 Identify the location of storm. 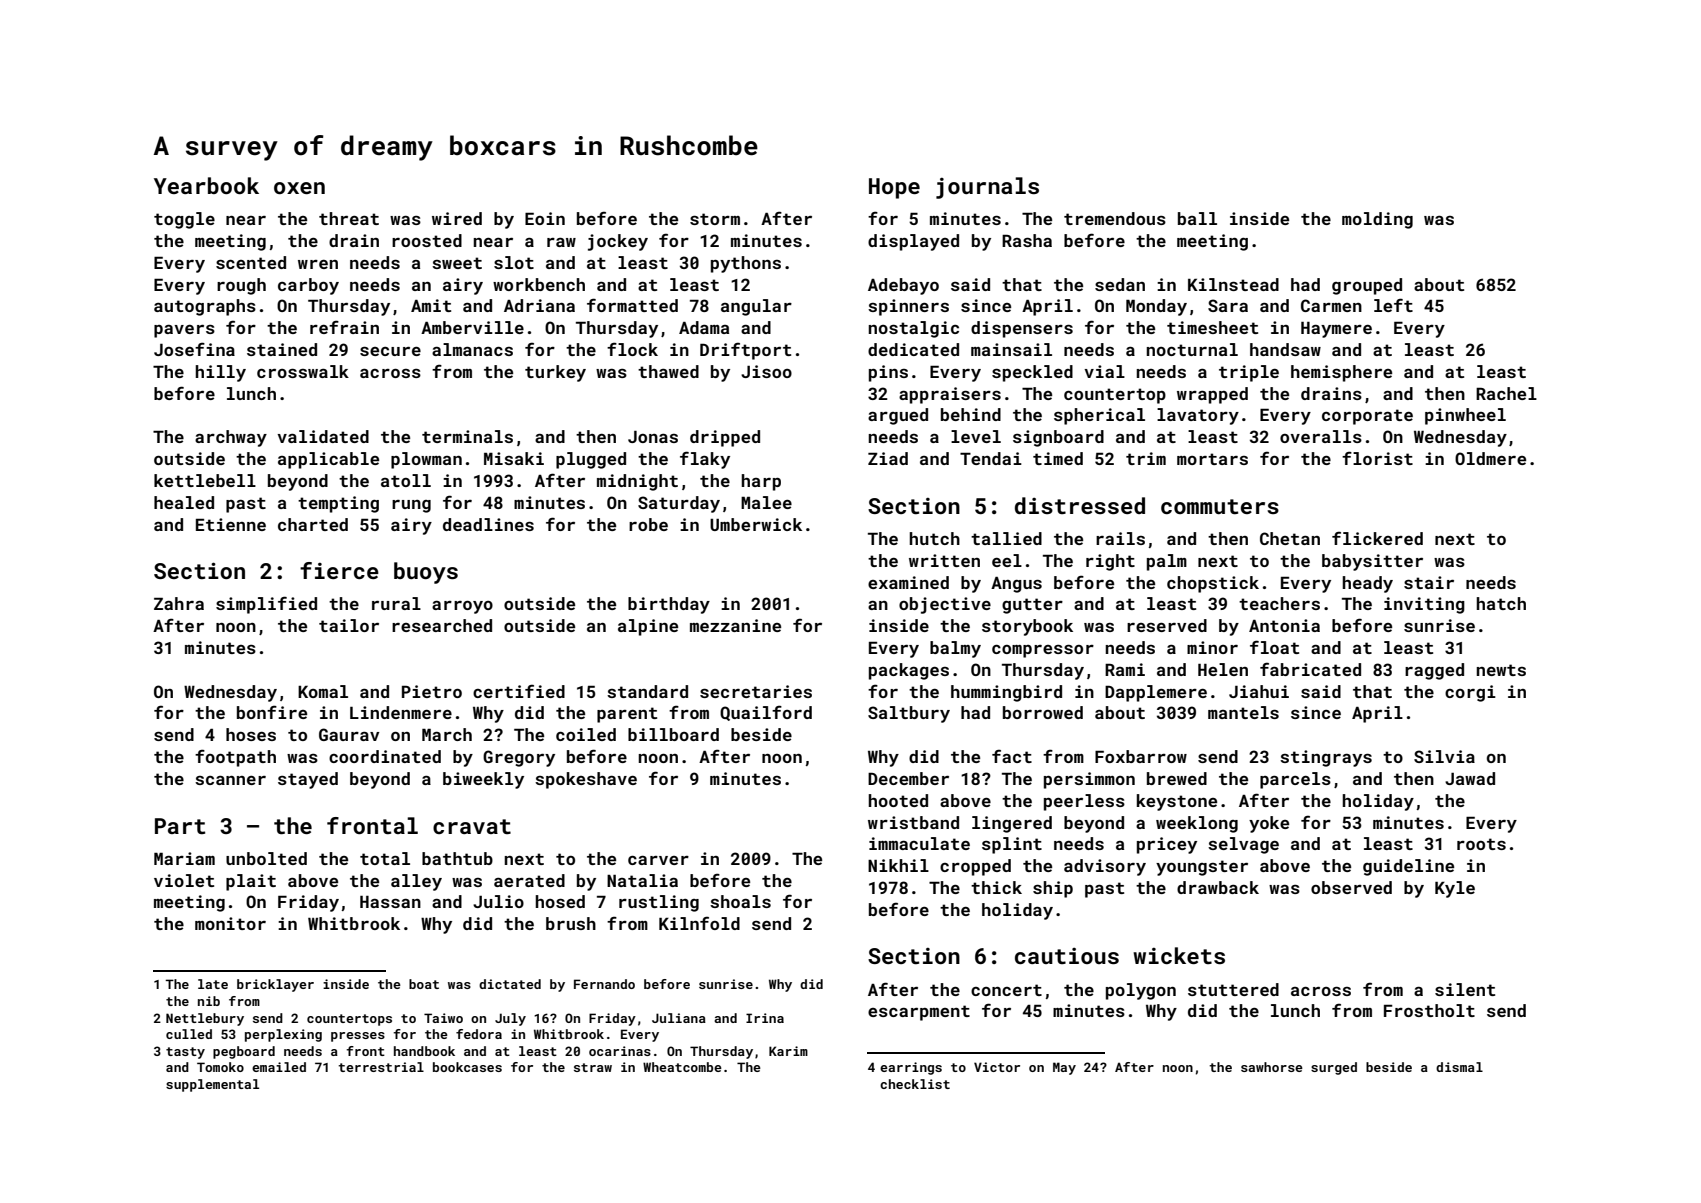
(715, 219).
